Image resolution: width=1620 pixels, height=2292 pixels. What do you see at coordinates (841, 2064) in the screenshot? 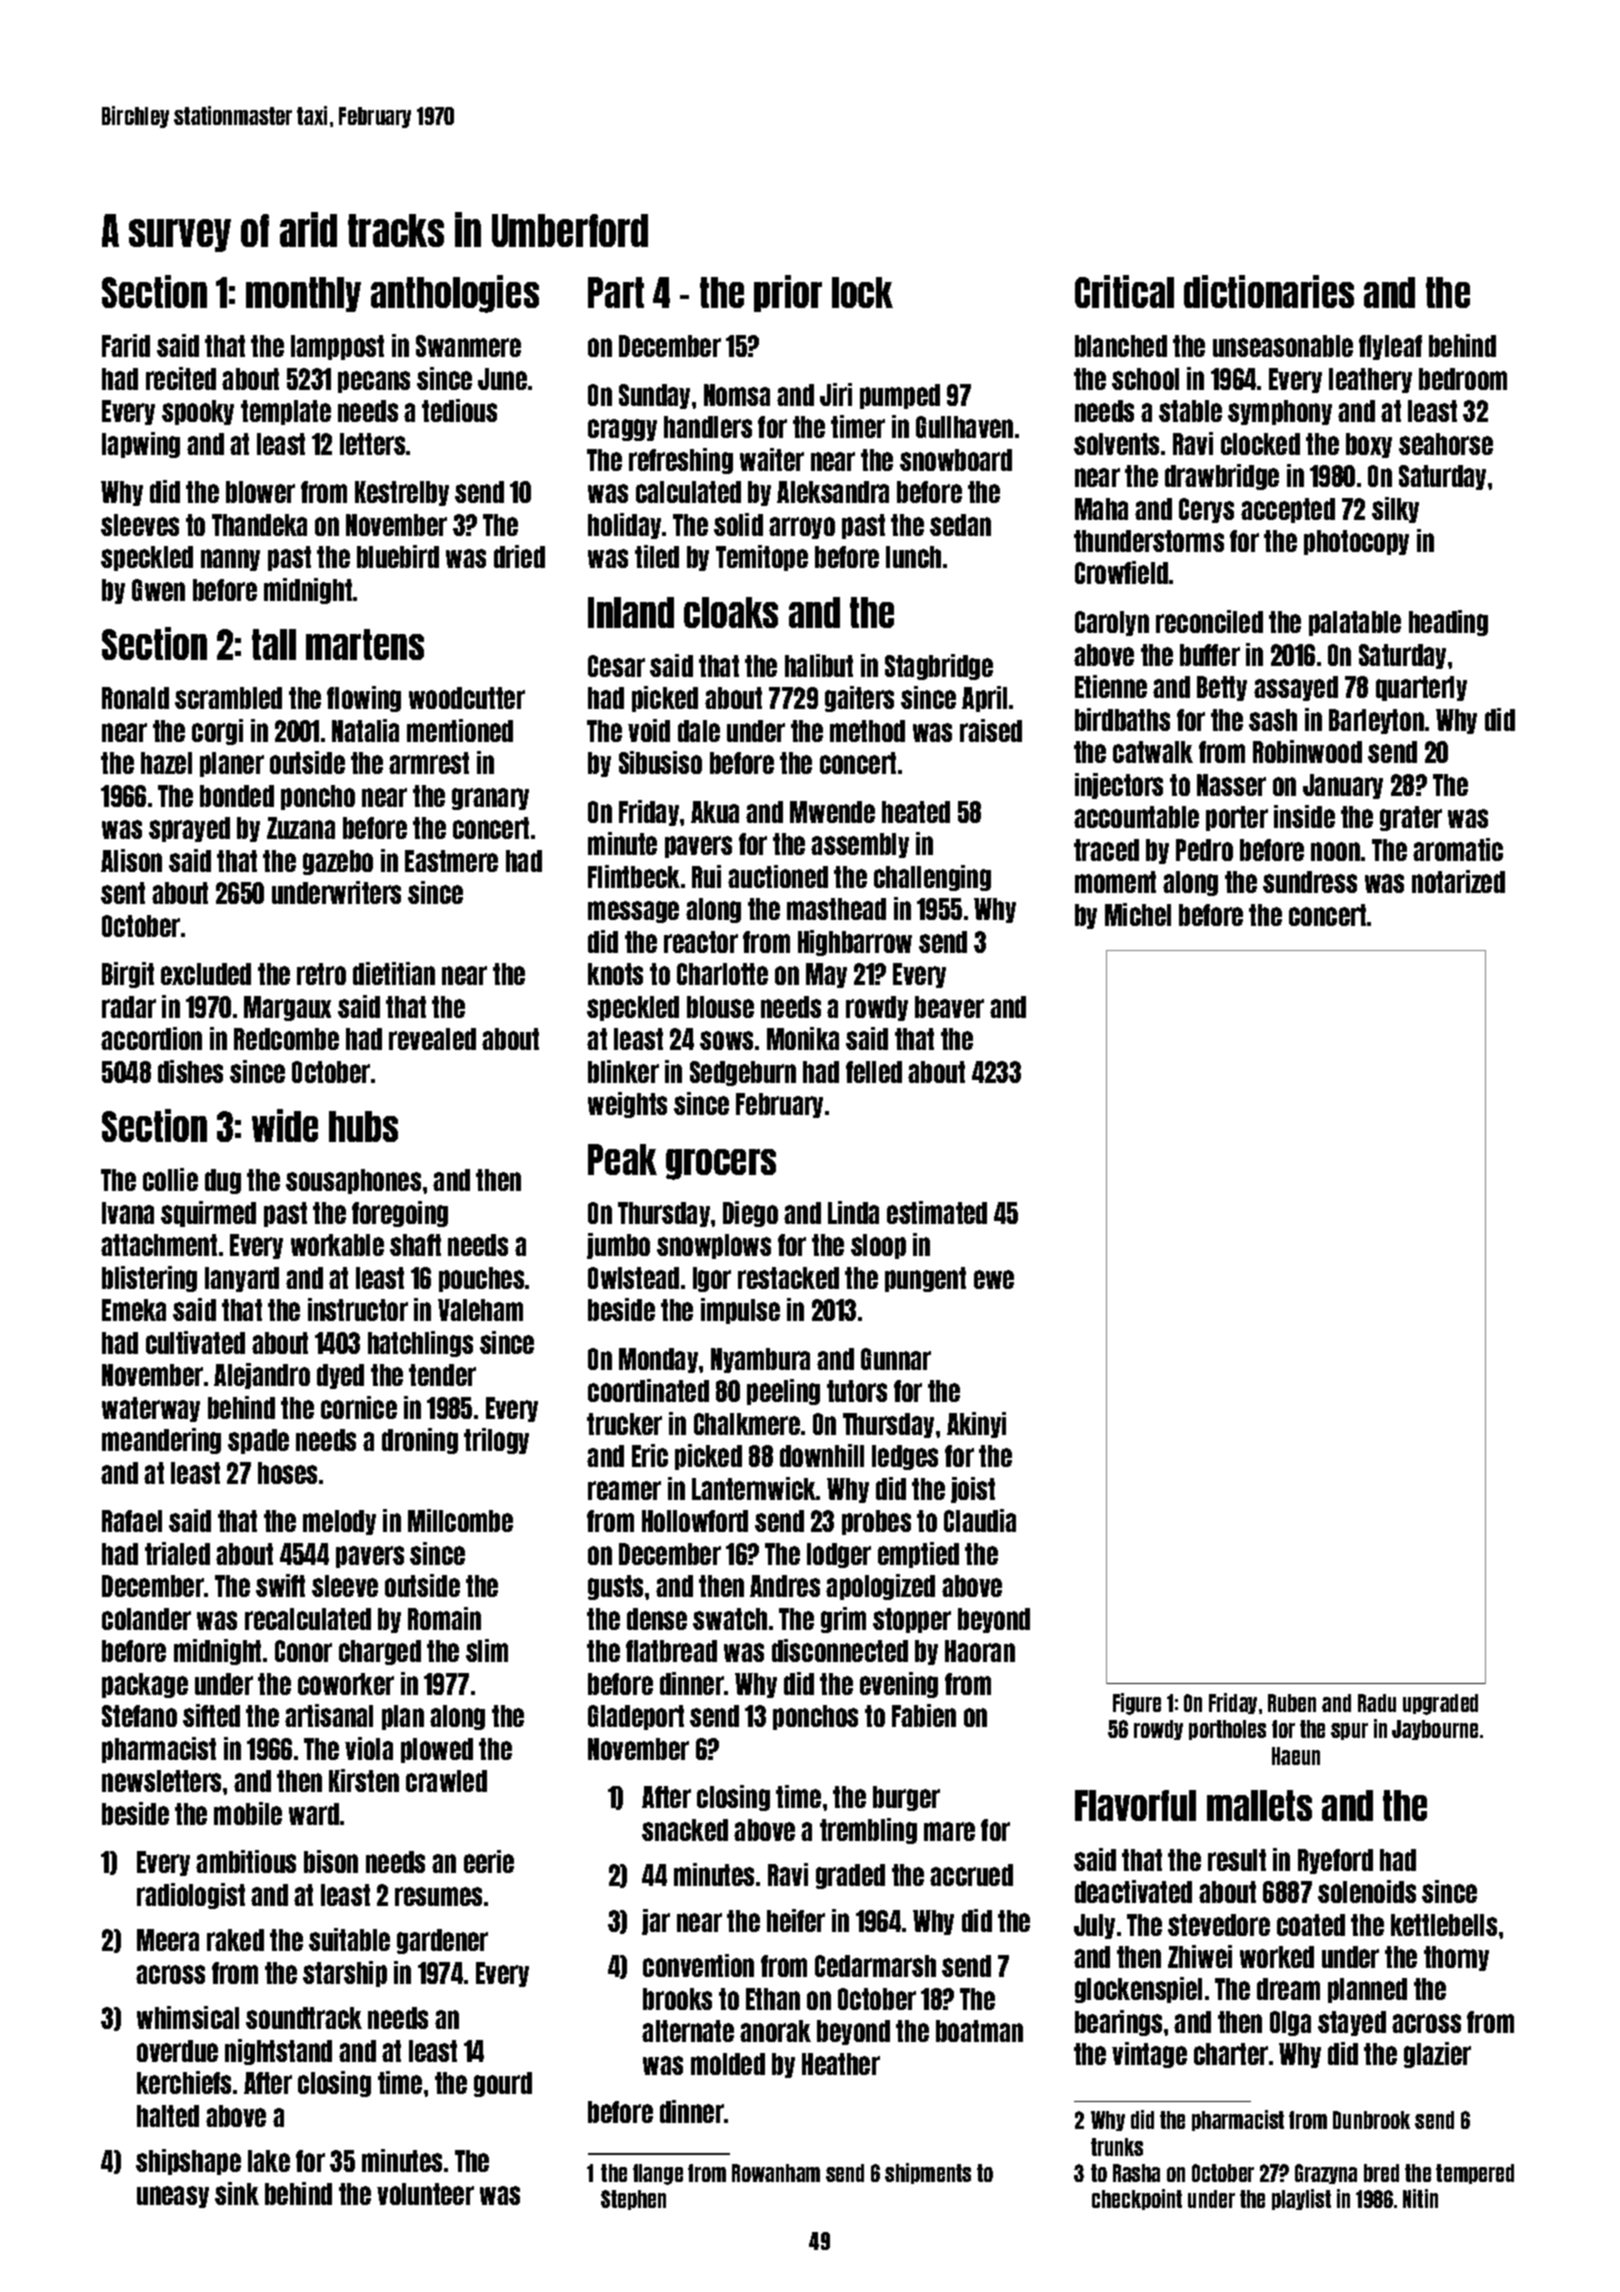
I see `Heather` at bounding box center [841, 2064].
